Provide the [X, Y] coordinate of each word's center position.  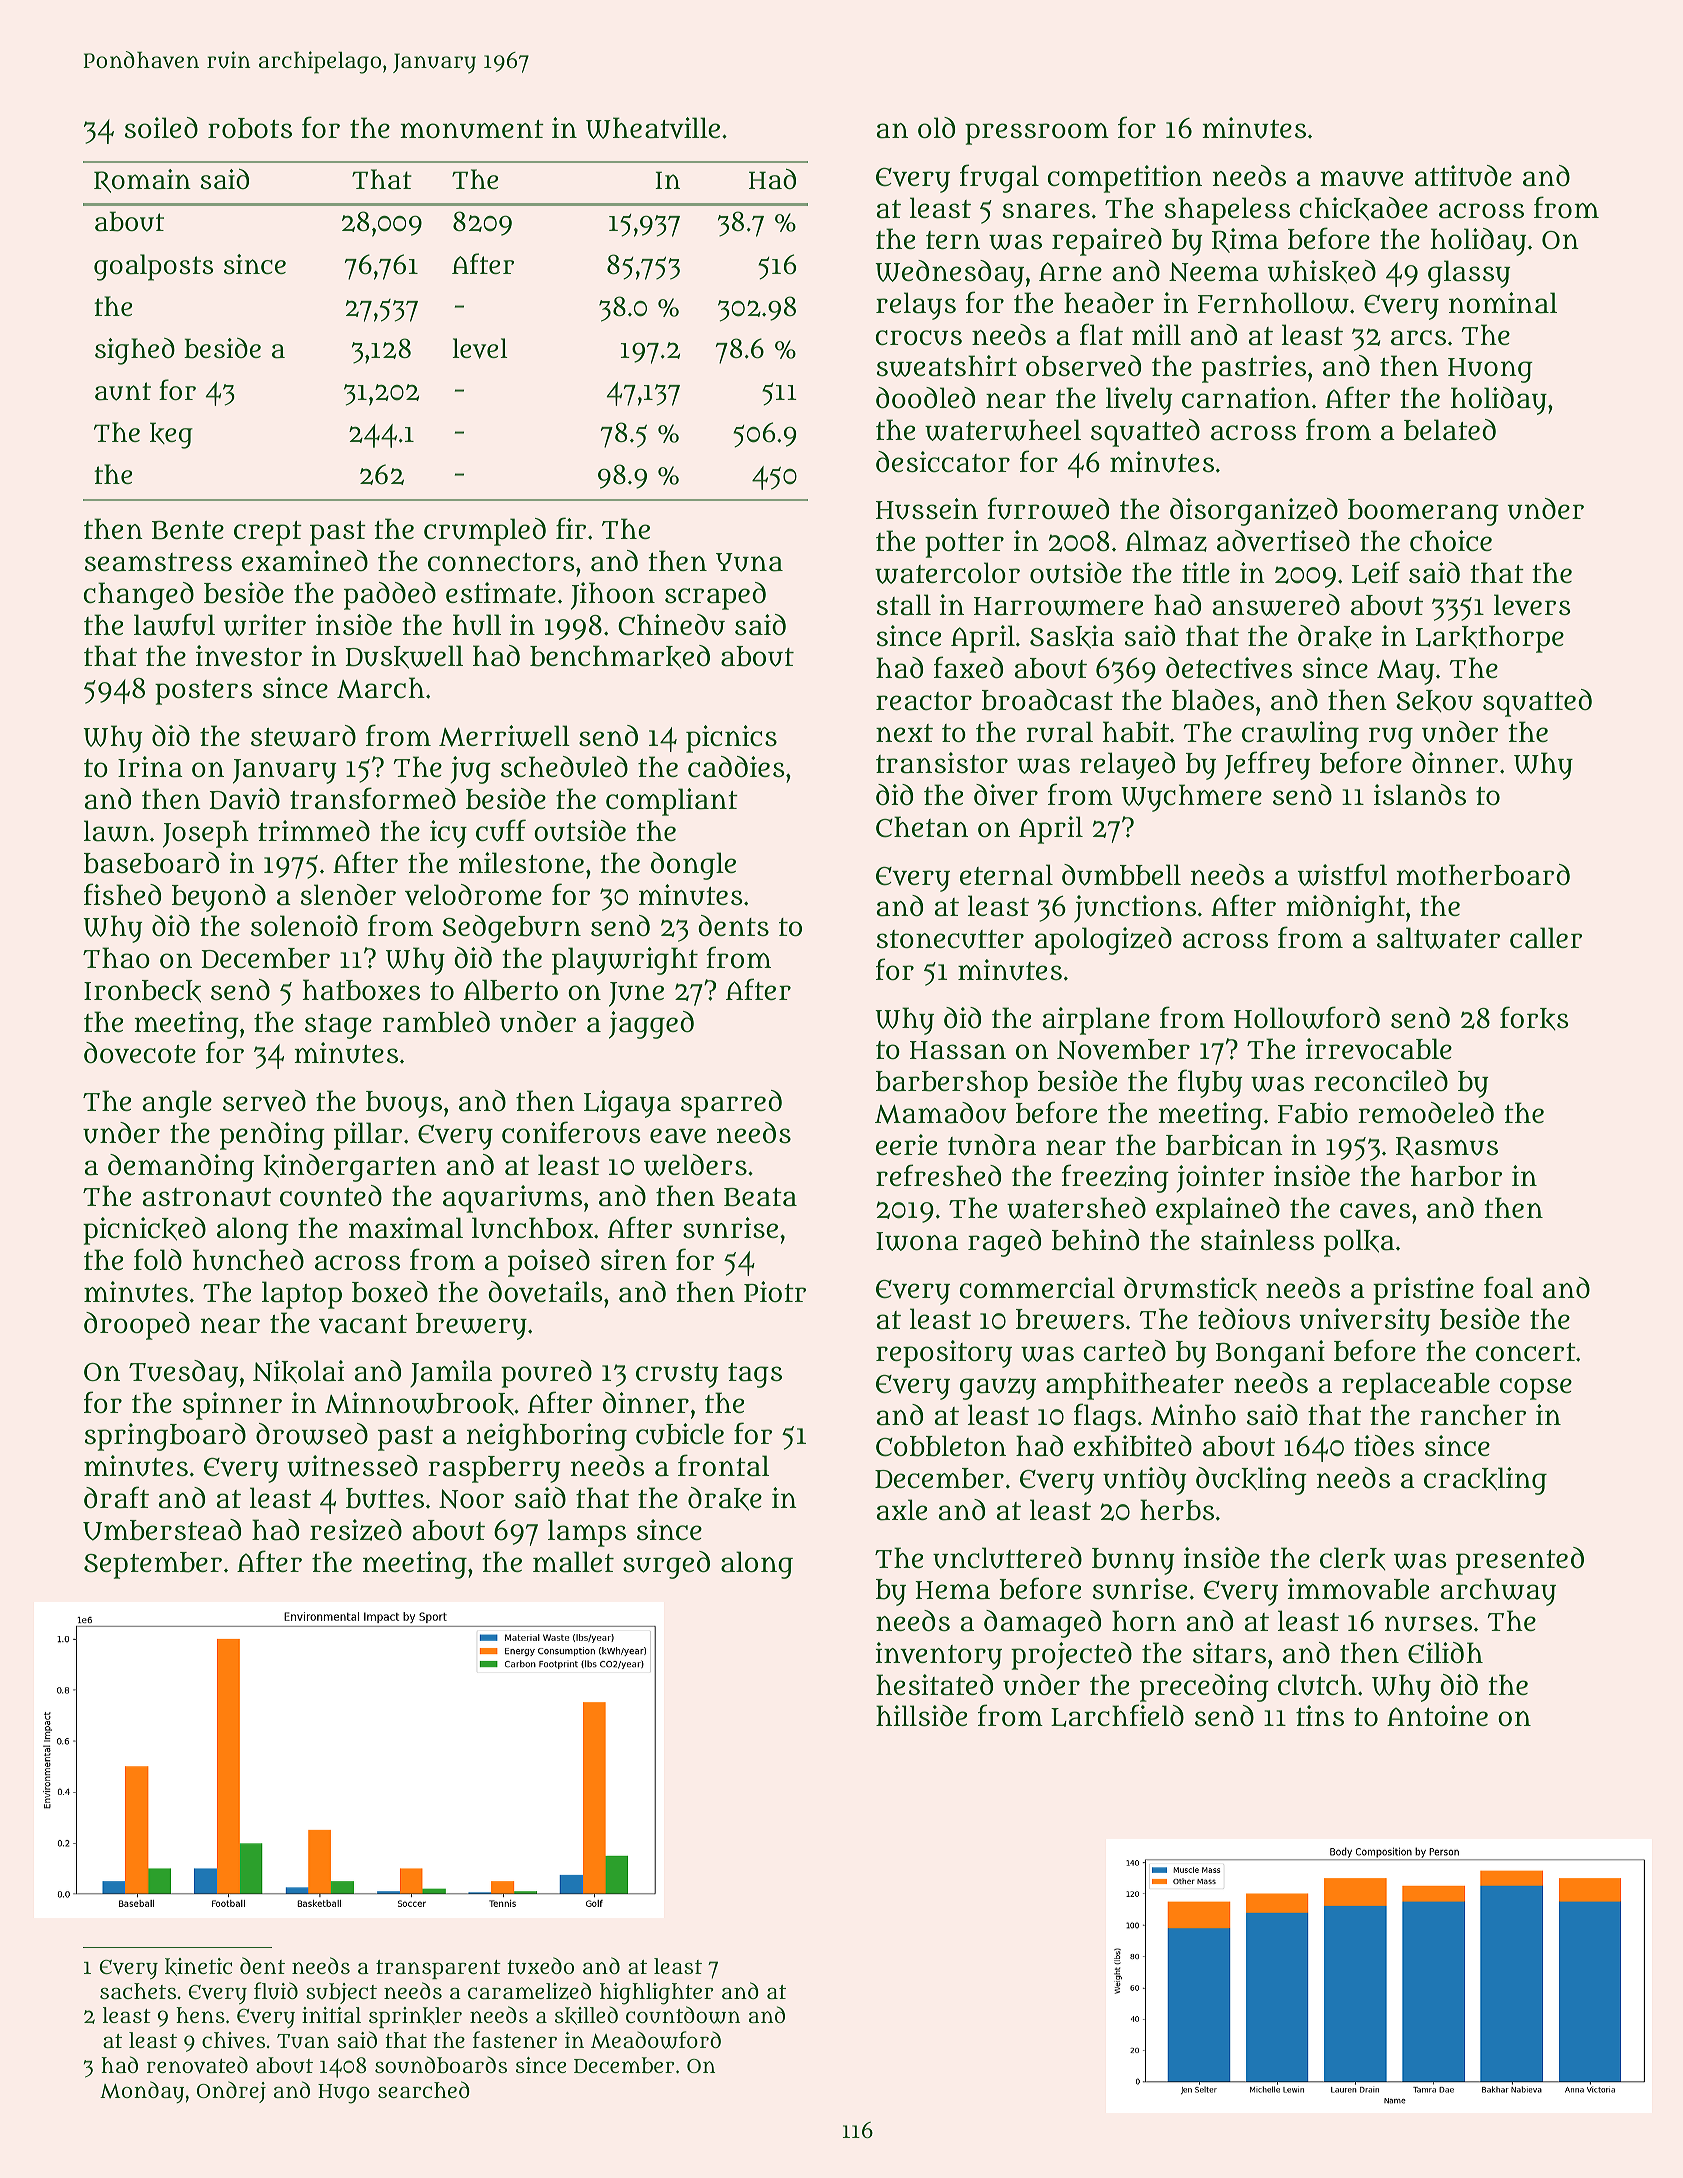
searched [424, 2089]
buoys [404, 1104]
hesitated [934, 1685]
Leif [1376, 572]
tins [1320, 1716]
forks [1534, 1018]
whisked [1322, 272]
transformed [373, 798]
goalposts [153, 267]
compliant [672, 802]
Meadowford [656, 2040]
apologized [1103, 941]
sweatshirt [947, 366]
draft [116, 1497]
